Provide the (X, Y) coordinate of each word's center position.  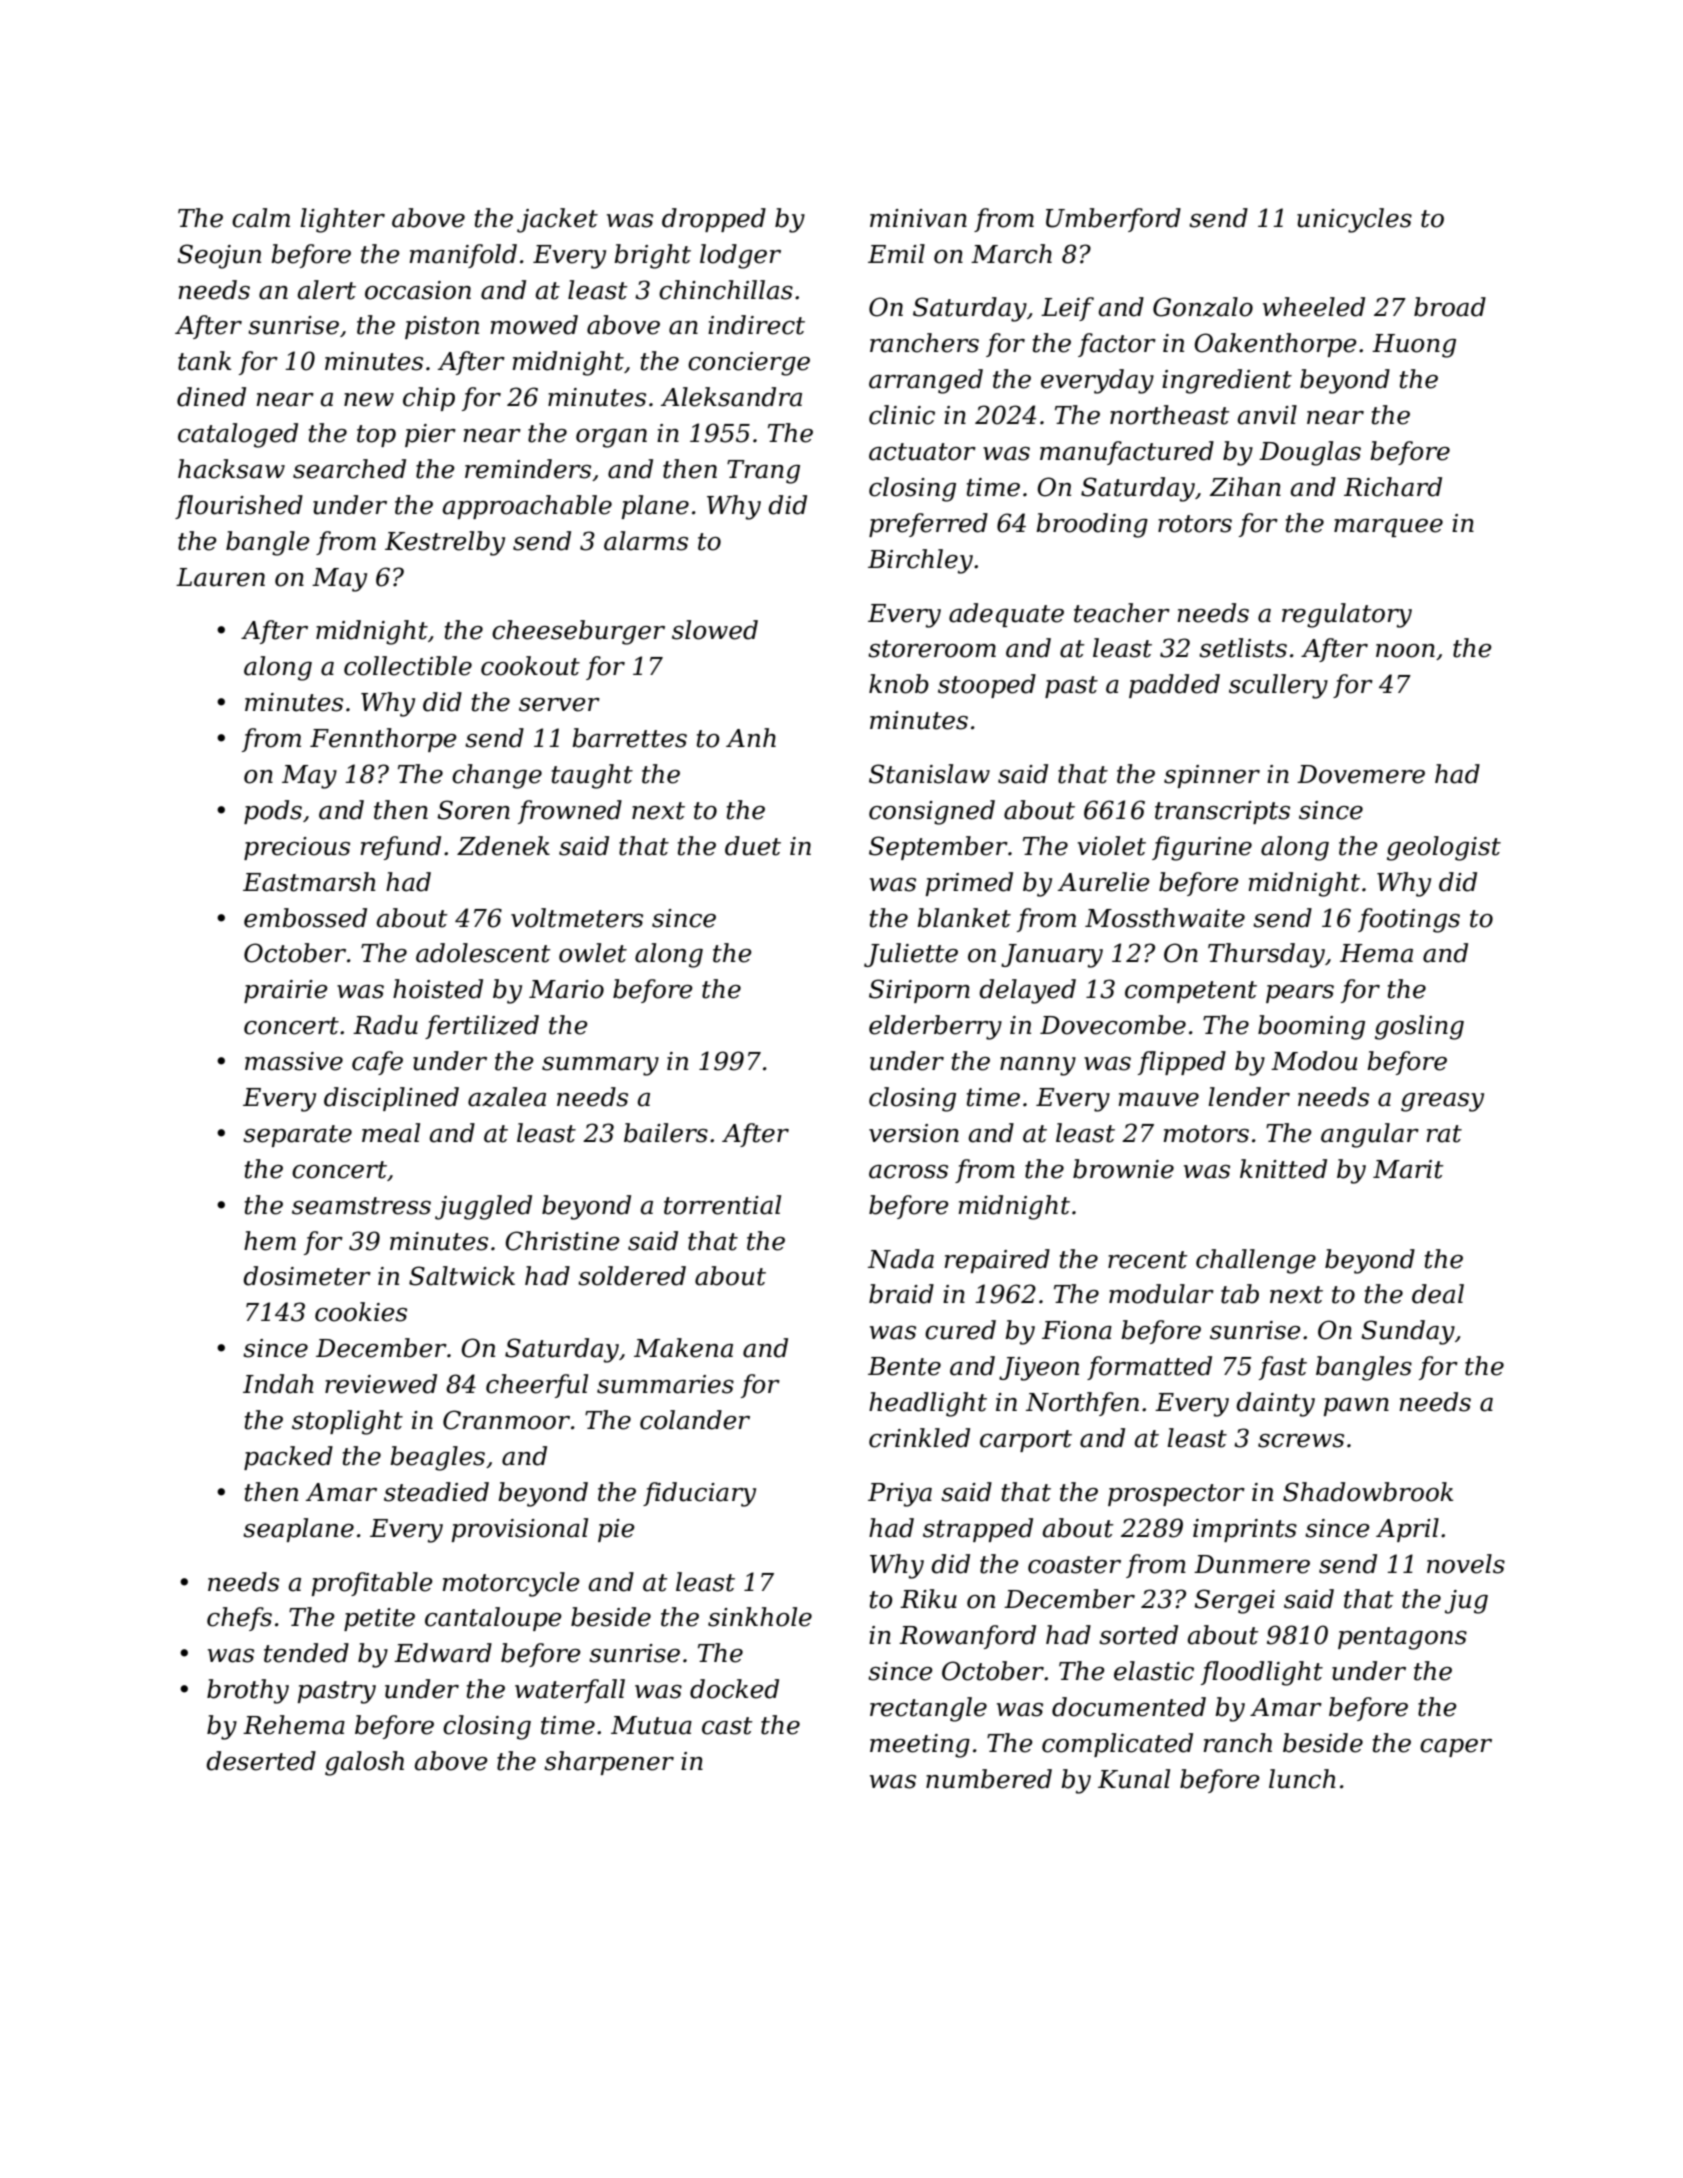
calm (261, 218)
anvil (1267, 415)
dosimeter (307, 1276)
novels (1466, 1564)
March (1011, 254)
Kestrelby (445, 543)
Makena (683, 1348)
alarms (646, 541)
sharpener (609, 1763)
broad (1450, 307)
